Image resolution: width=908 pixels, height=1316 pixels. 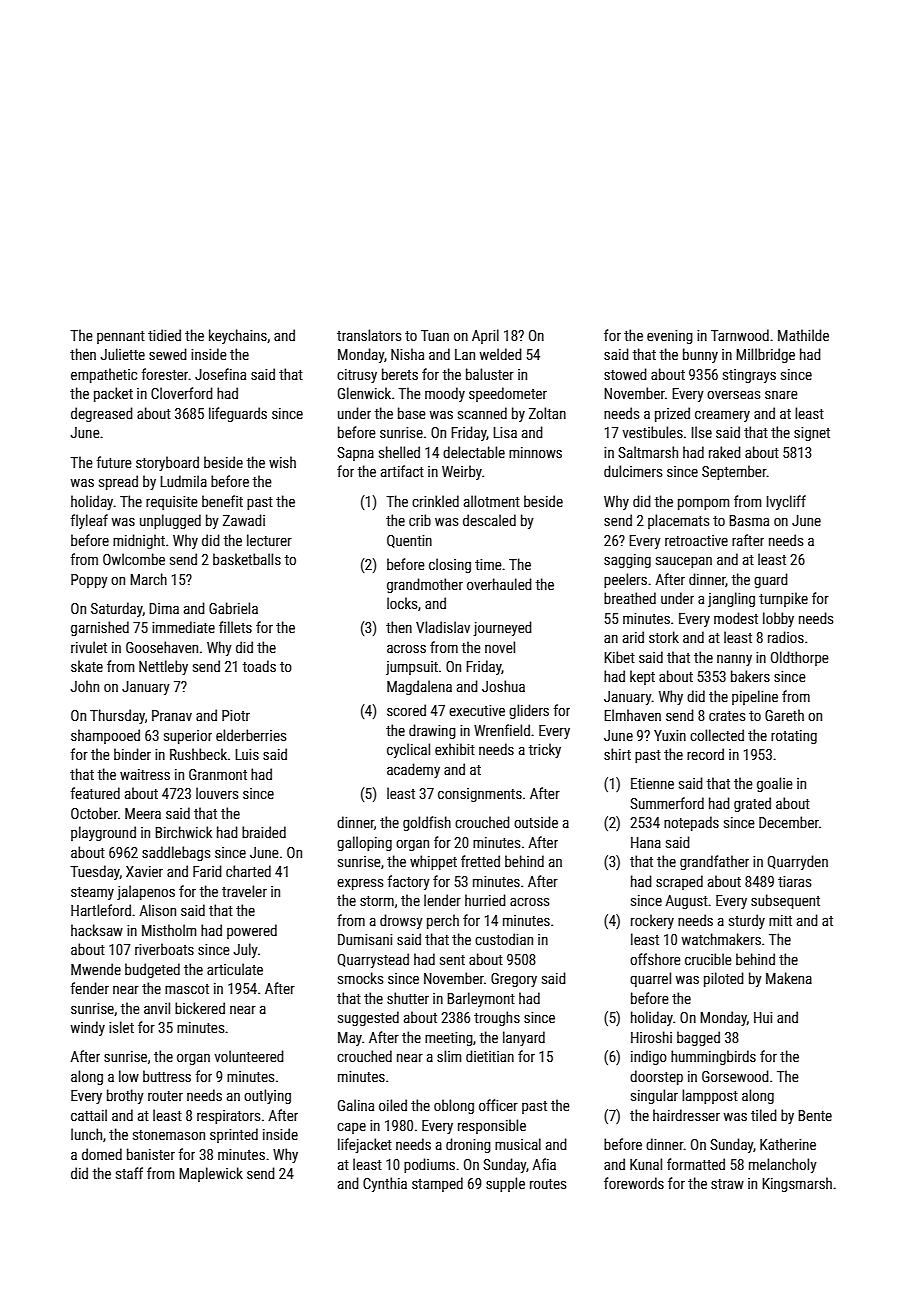 I want to click on Piotr, so click(x=236, y=715).
